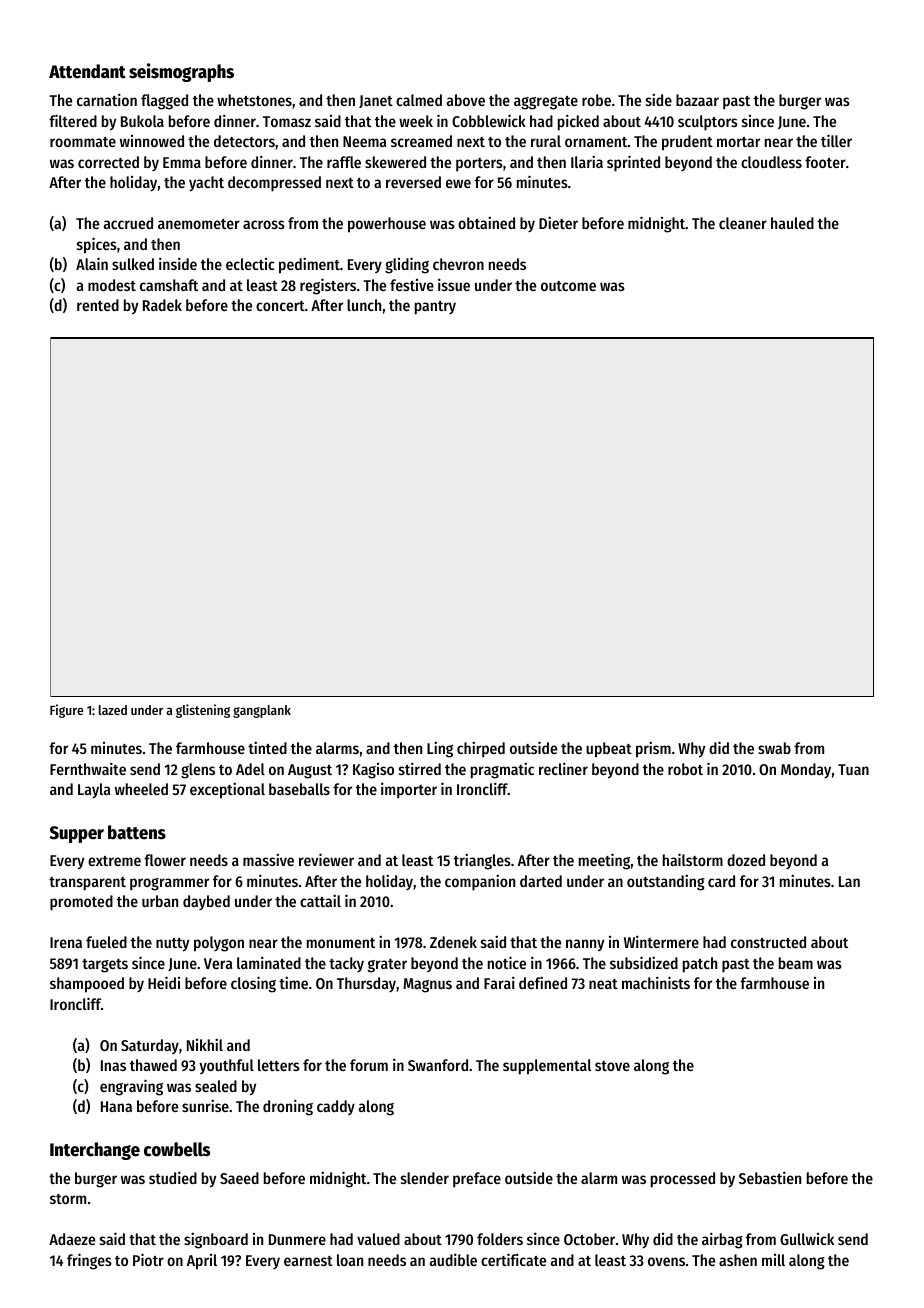  What do you see at coordinates (541, 881) in the screenshot?
I see `darted` at bounding box center [541, 881].
